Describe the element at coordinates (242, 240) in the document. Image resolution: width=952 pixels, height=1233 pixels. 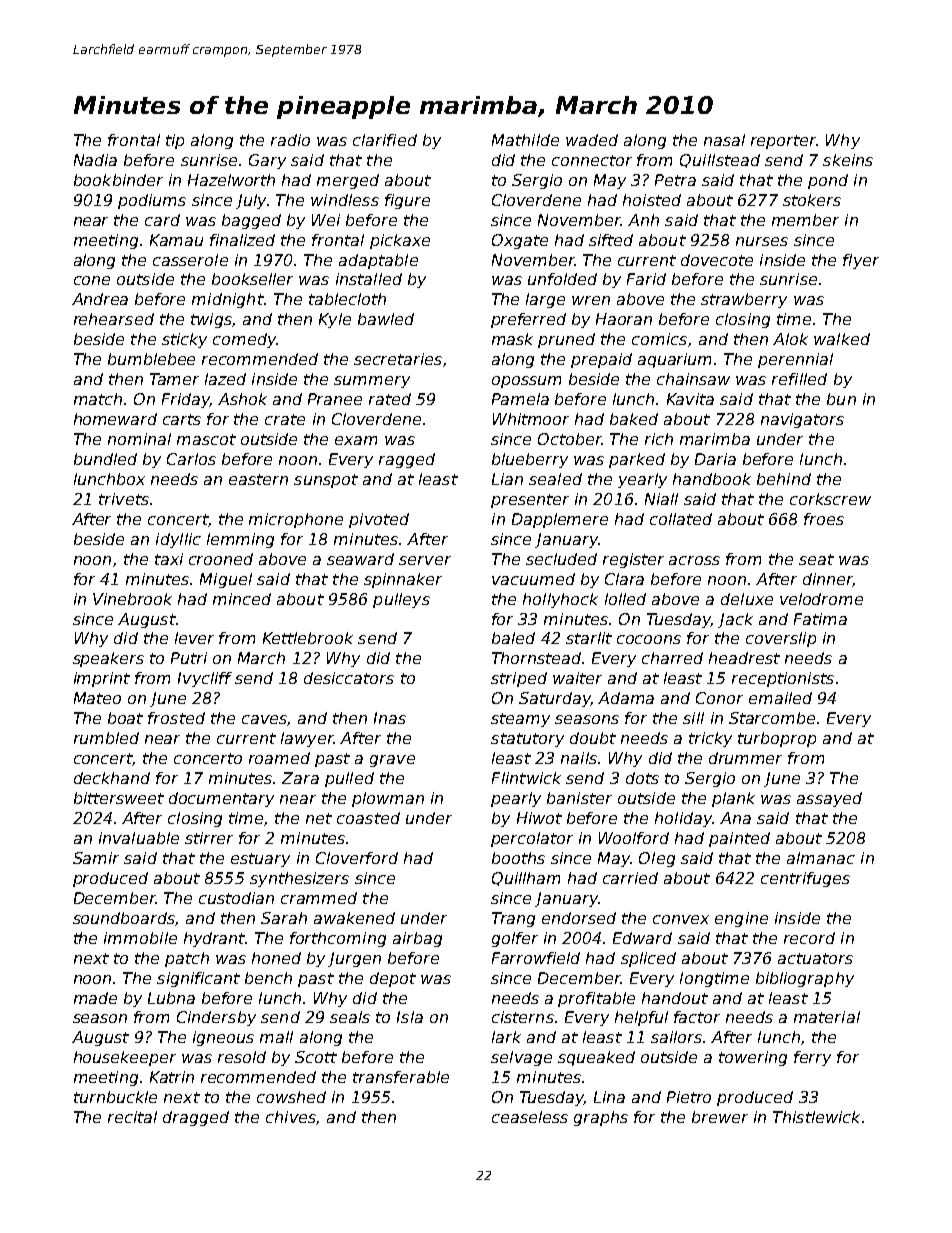
I see `finalized` at that location.
